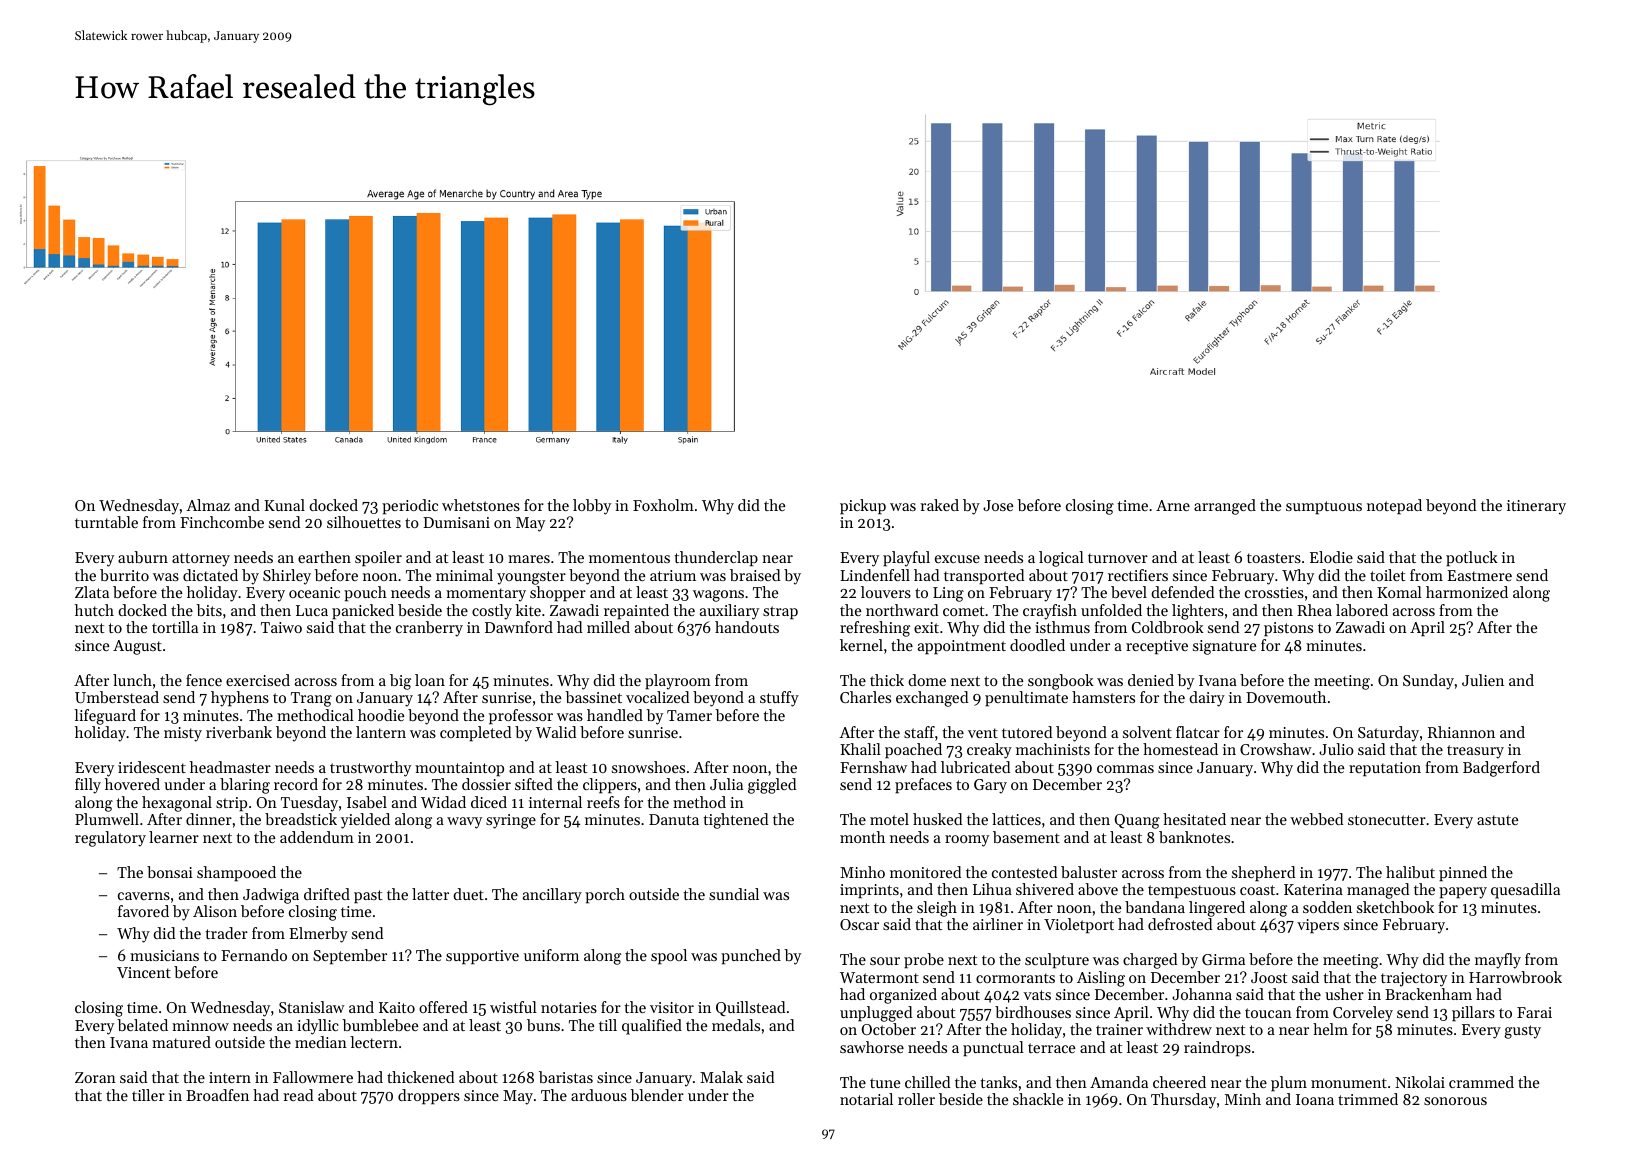 This screenshot has height=1162, width=1643. What do you see at coordinates (689, 715) in the screenshot?
I see `Tamer` at bounding box center [689, 715].
